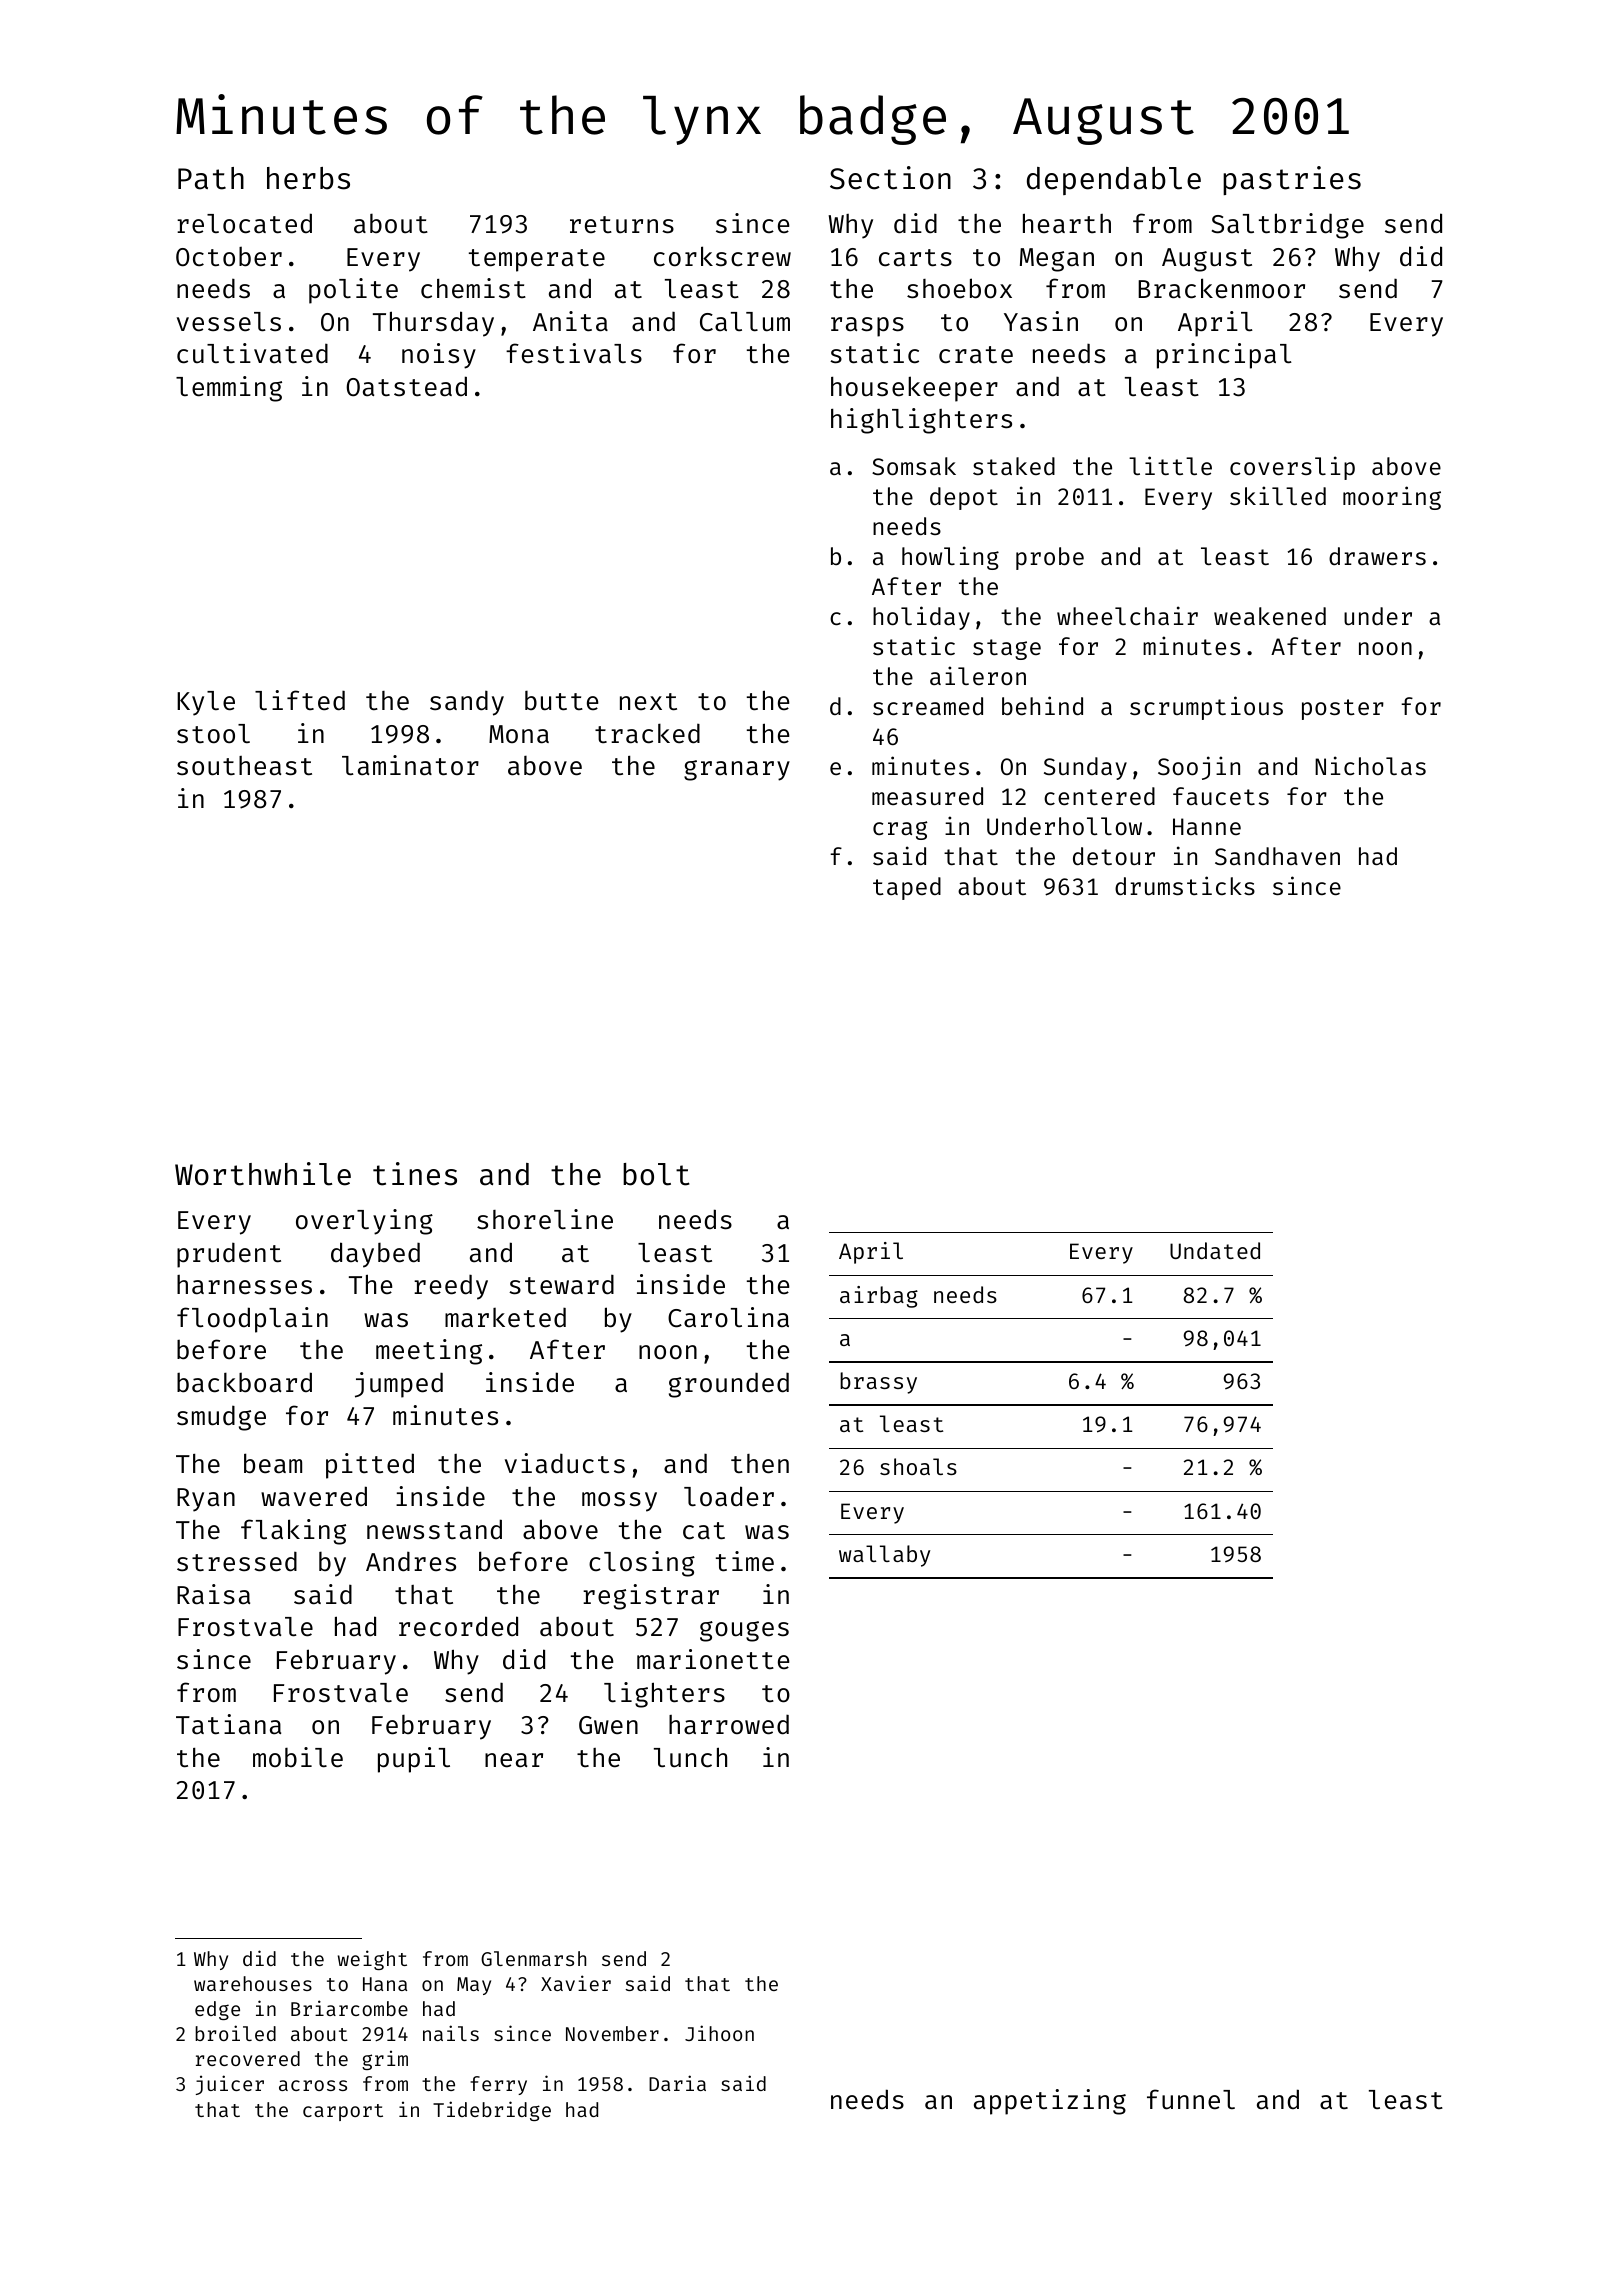 The width and height of the screenshot is (1620, 2292). Describe the element at coordinates (890, 178) in the screenshot. I see `Section` at that location.
